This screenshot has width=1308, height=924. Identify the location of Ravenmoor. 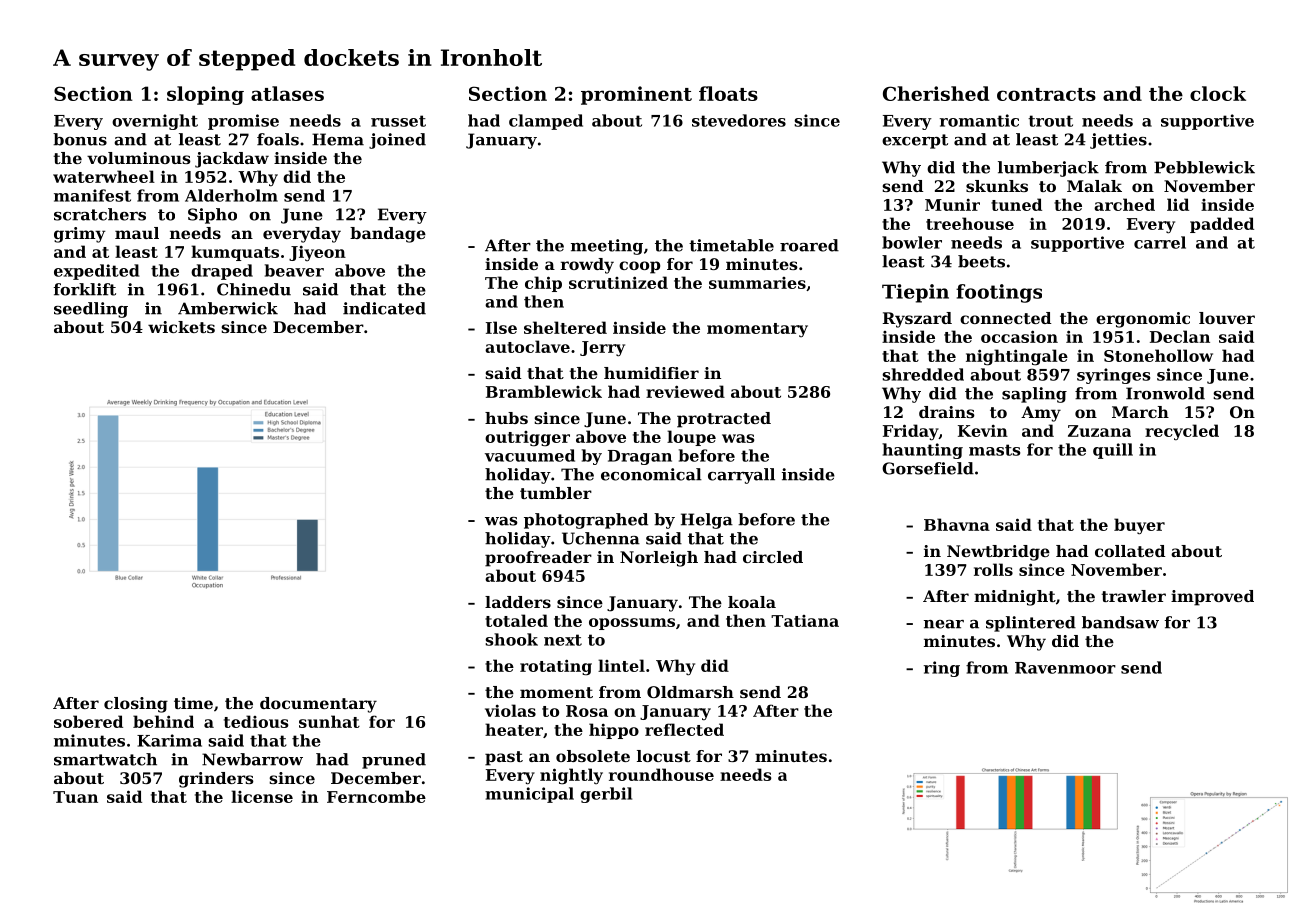
(1065, 668).
